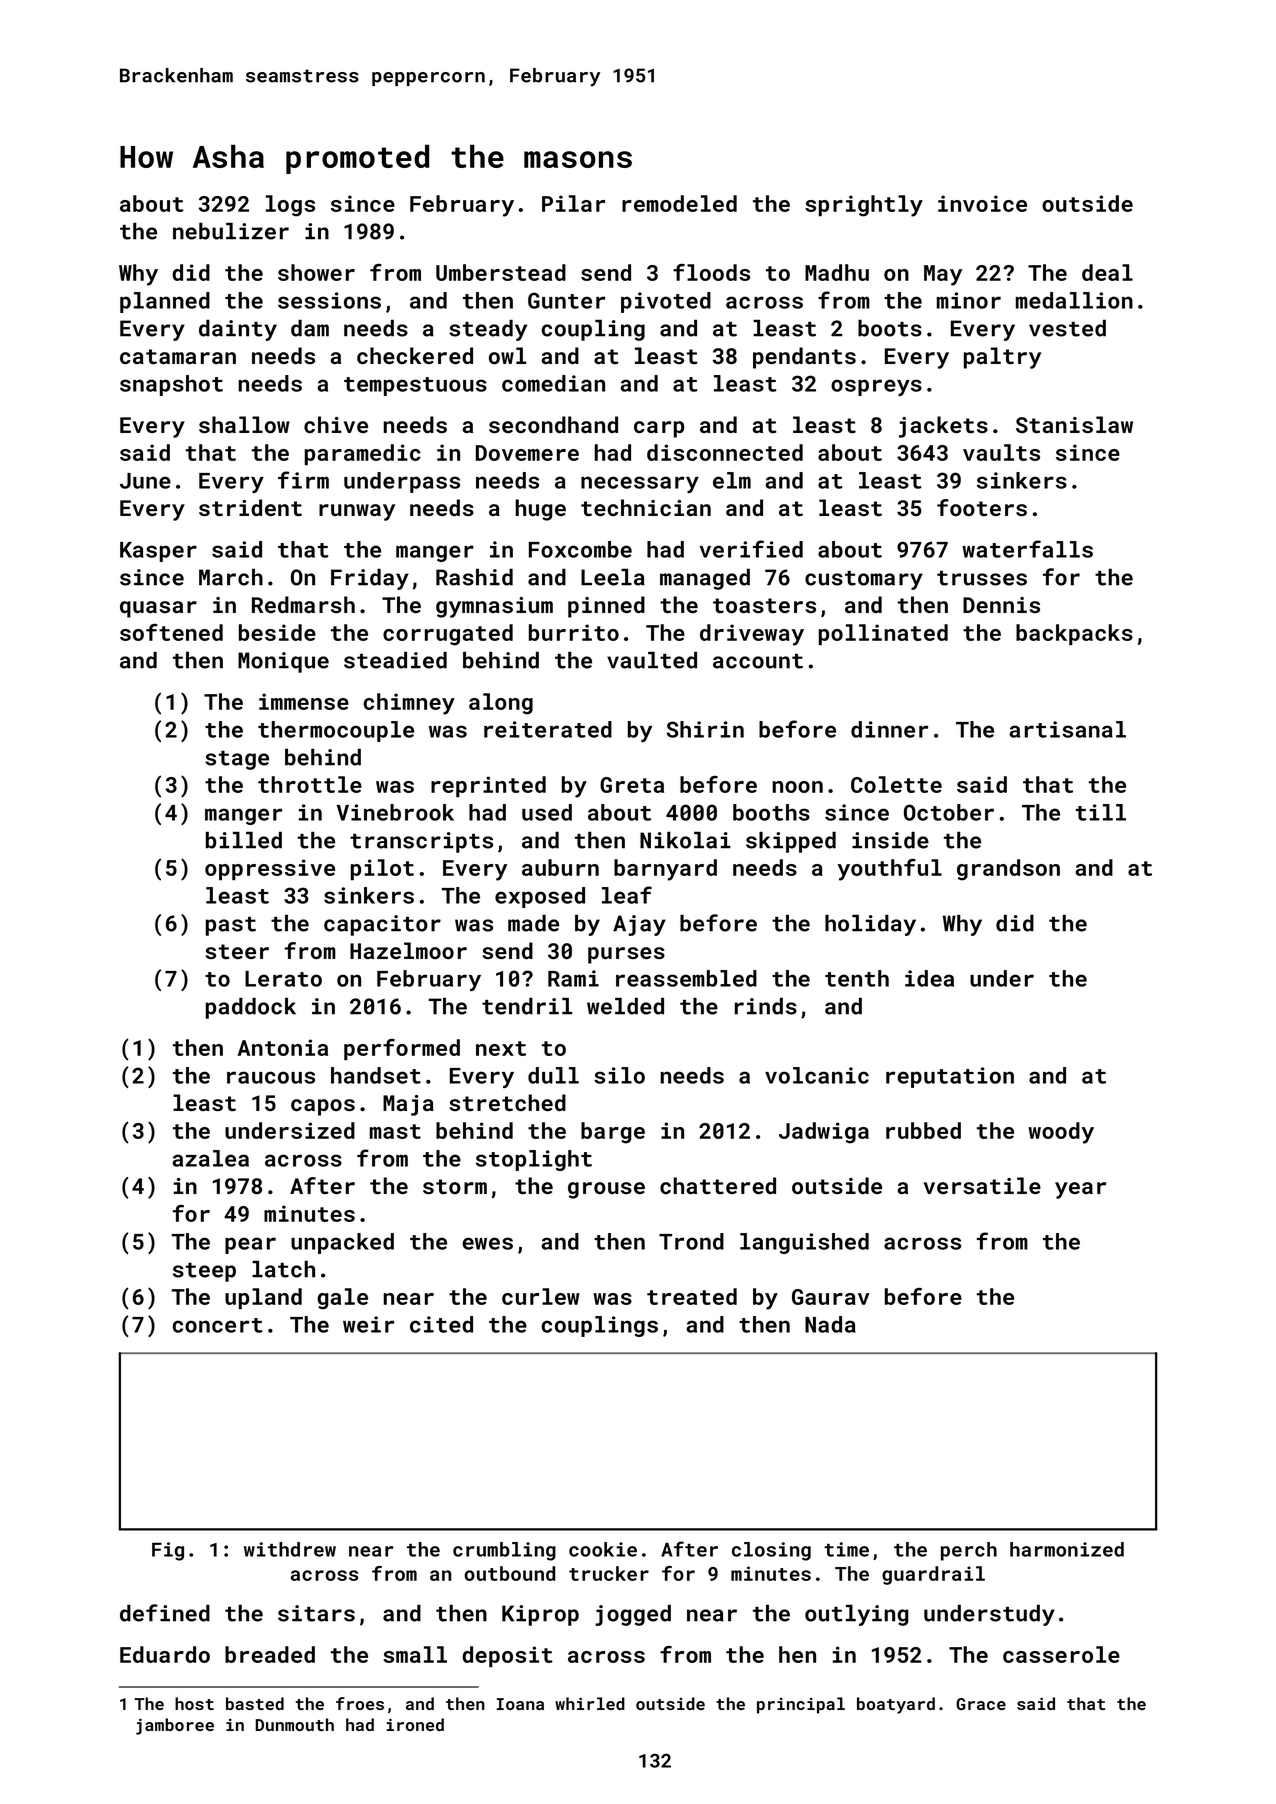 The image size is (1276, 1804). What do you see at coordinates (870, 925) in the page?
I see `holiday` at bounding box center [870, 925].
